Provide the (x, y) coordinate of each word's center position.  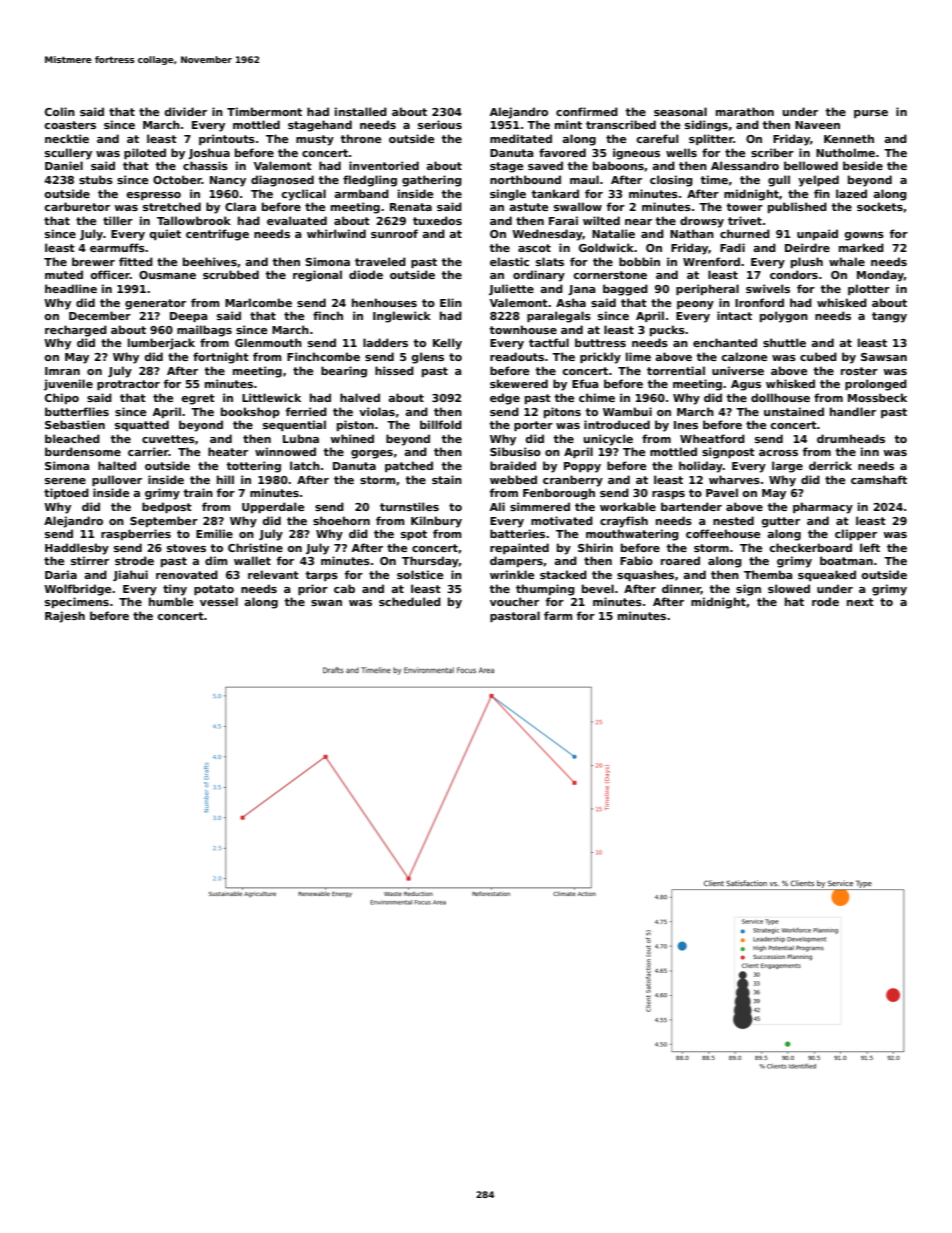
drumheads (851, 438)
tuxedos (437, 220)
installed (361, 111)
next (860, 602)
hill (225, 479)
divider (186, 111)
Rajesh (65, 617)
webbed (513, 479)
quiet (165, 234)
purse (871, 114)
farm (558, 615)
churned (745, 233)
